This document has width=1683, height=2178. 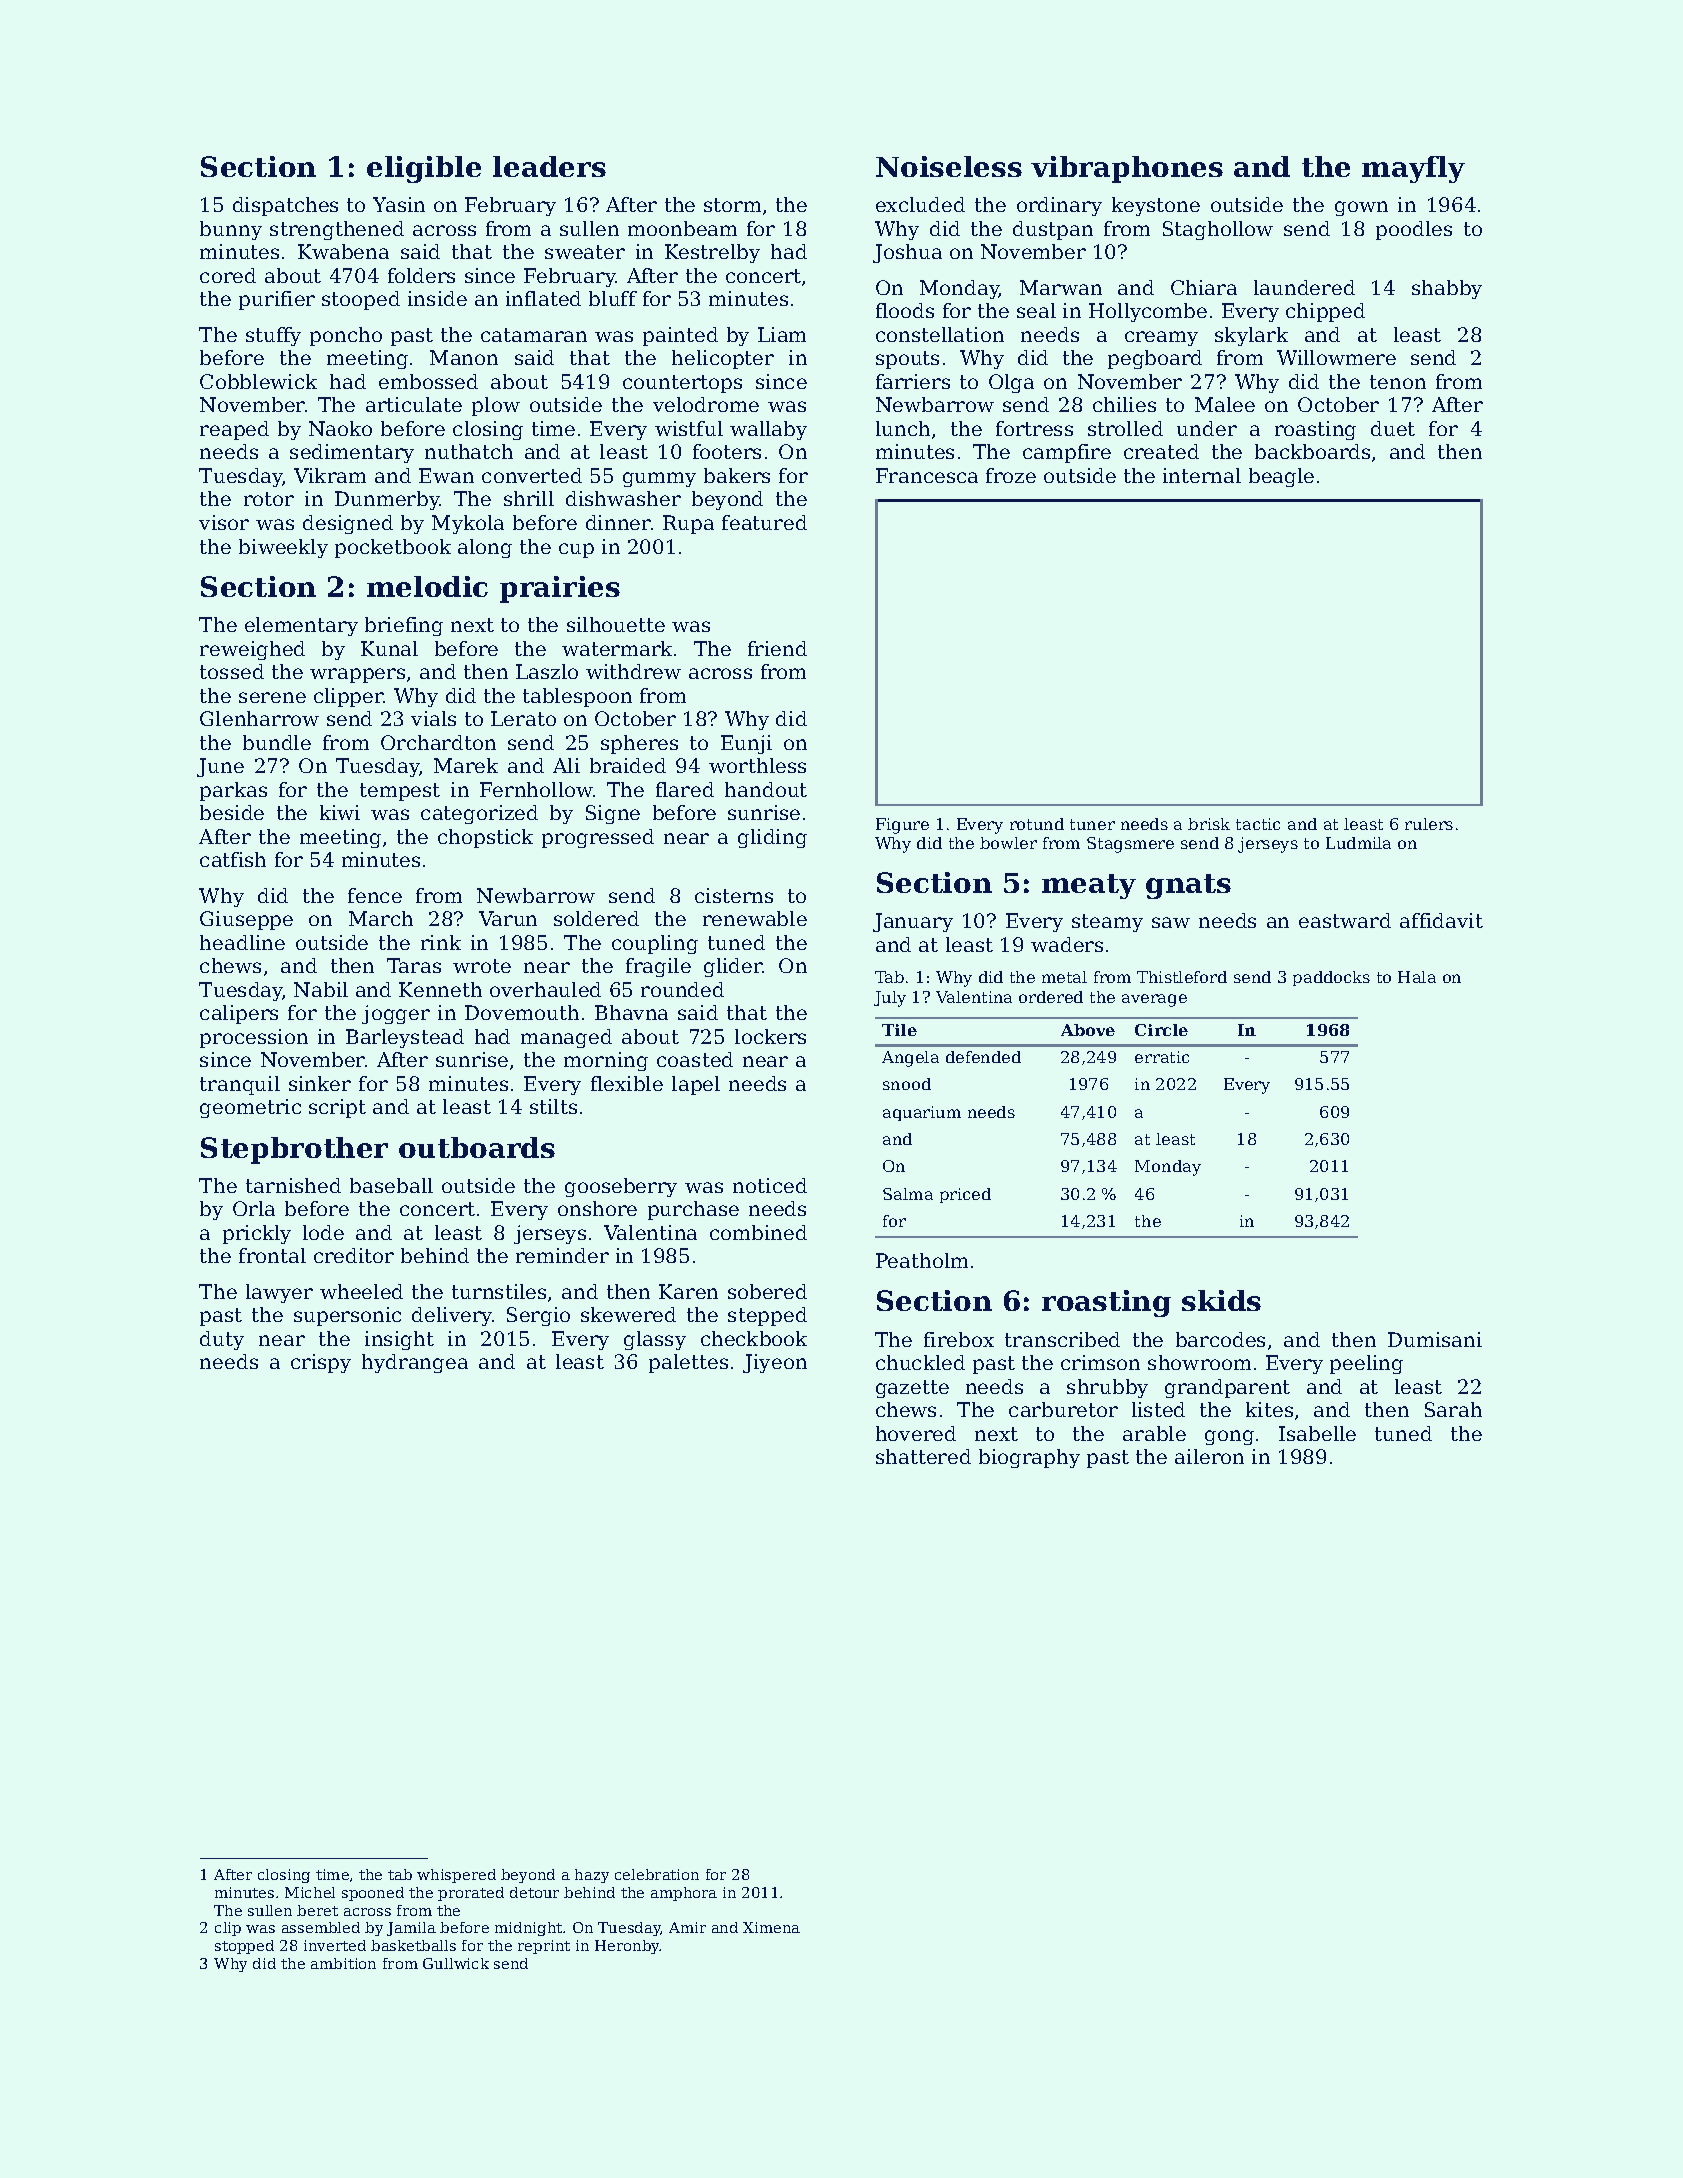 What do you see at coordinates (949, 166) in the document?
I see `Noiseless` at bounding box center [949, 166].
